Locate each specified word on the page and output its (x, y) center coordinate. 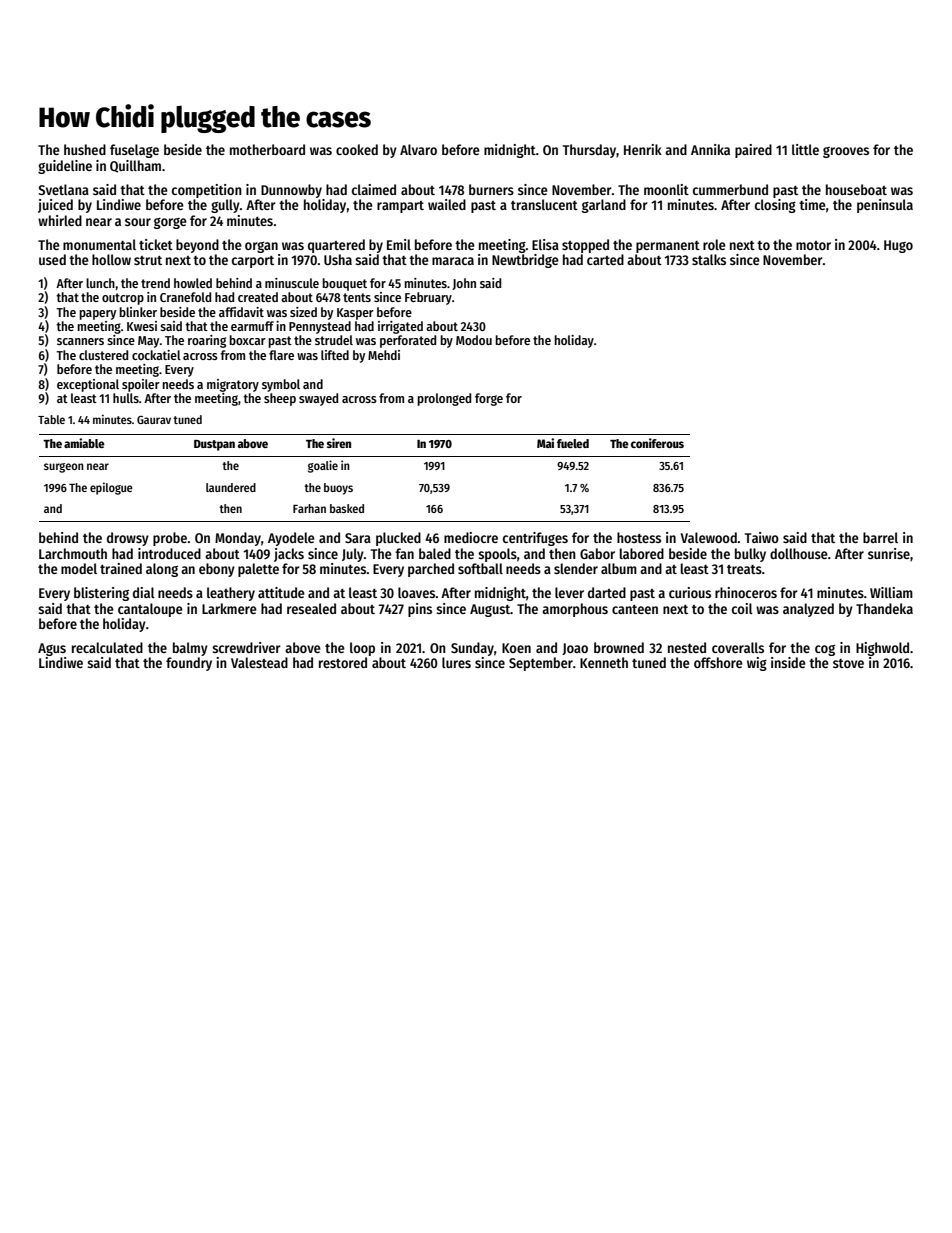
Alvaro (418, 149)
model (79, 568)
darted (607, 592)
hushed (85, 149)
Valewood (709, 537)
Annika (710, 149)
